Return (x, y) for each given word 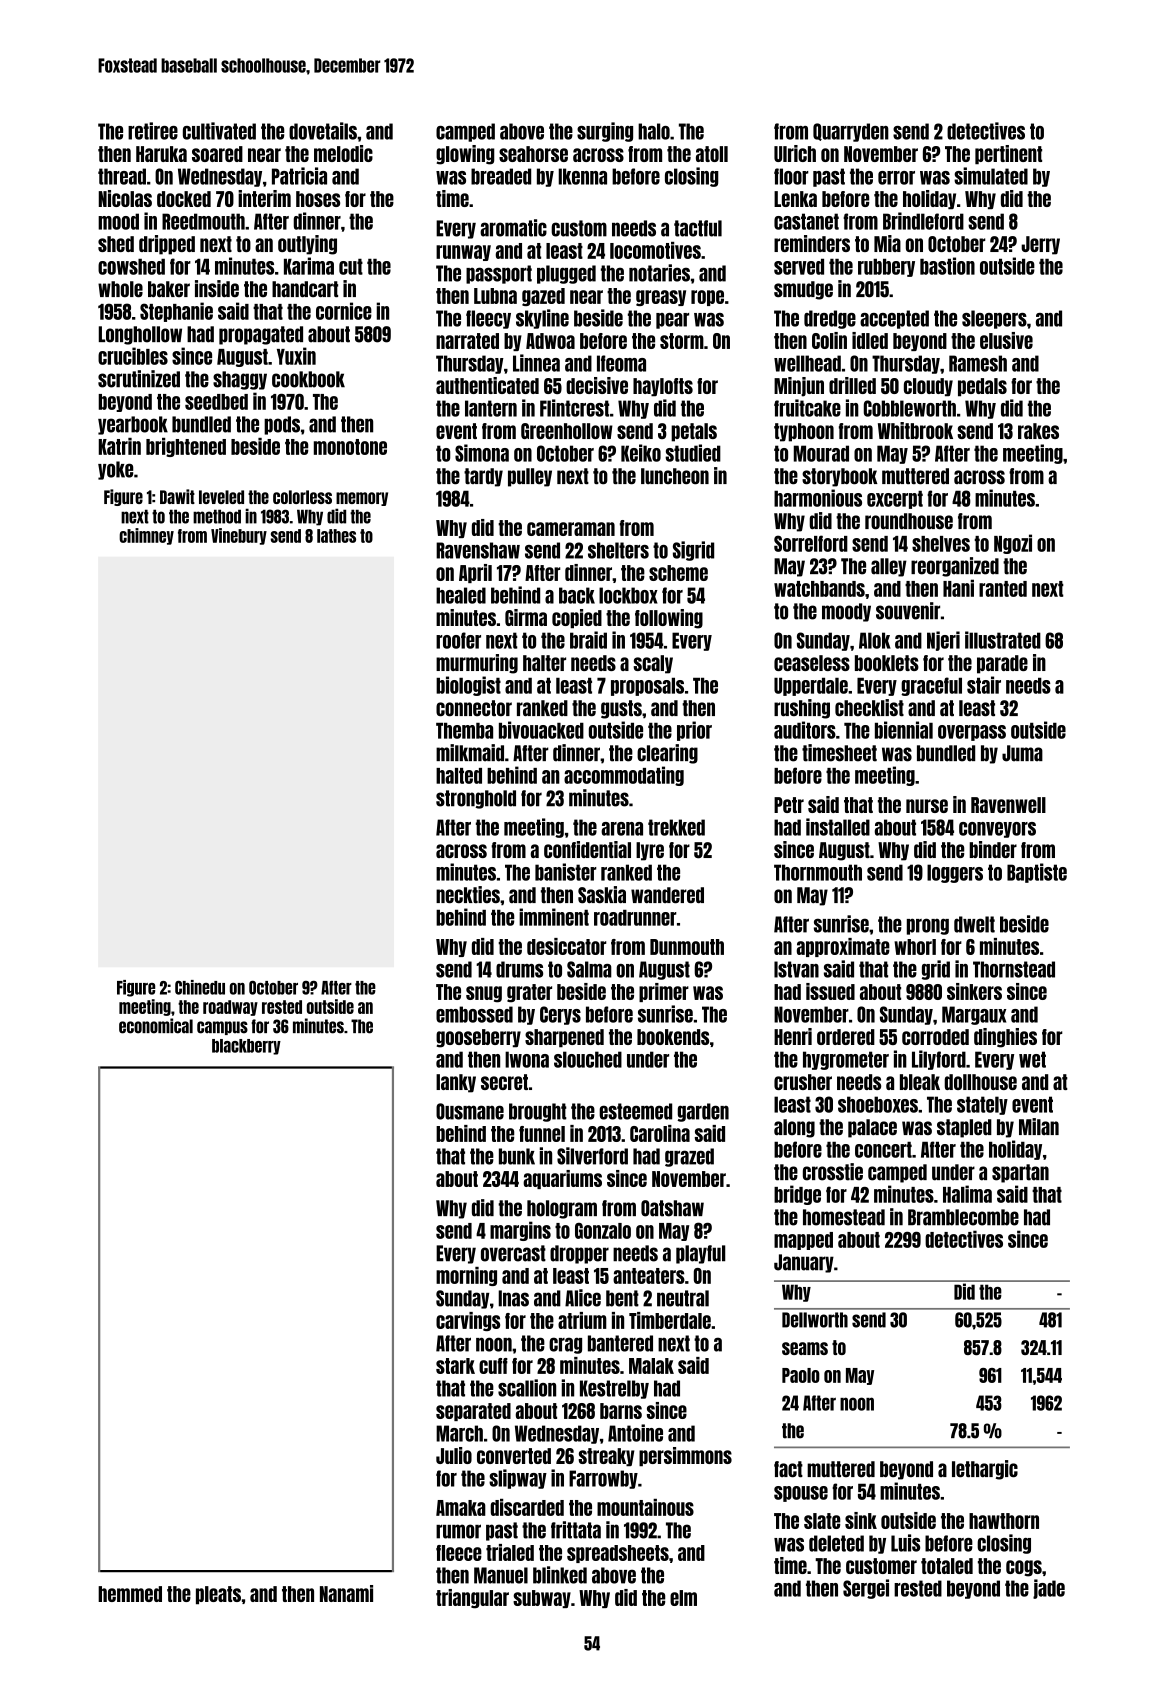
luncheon (675, 476)
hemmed (130, 1594)
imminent (554, 917)
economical (156, 1026)
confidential (587, 849)
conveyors (997, 830)
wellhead (807, 363)
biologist (468, 686)
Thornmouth (818, 872)
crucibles (133, 356)
